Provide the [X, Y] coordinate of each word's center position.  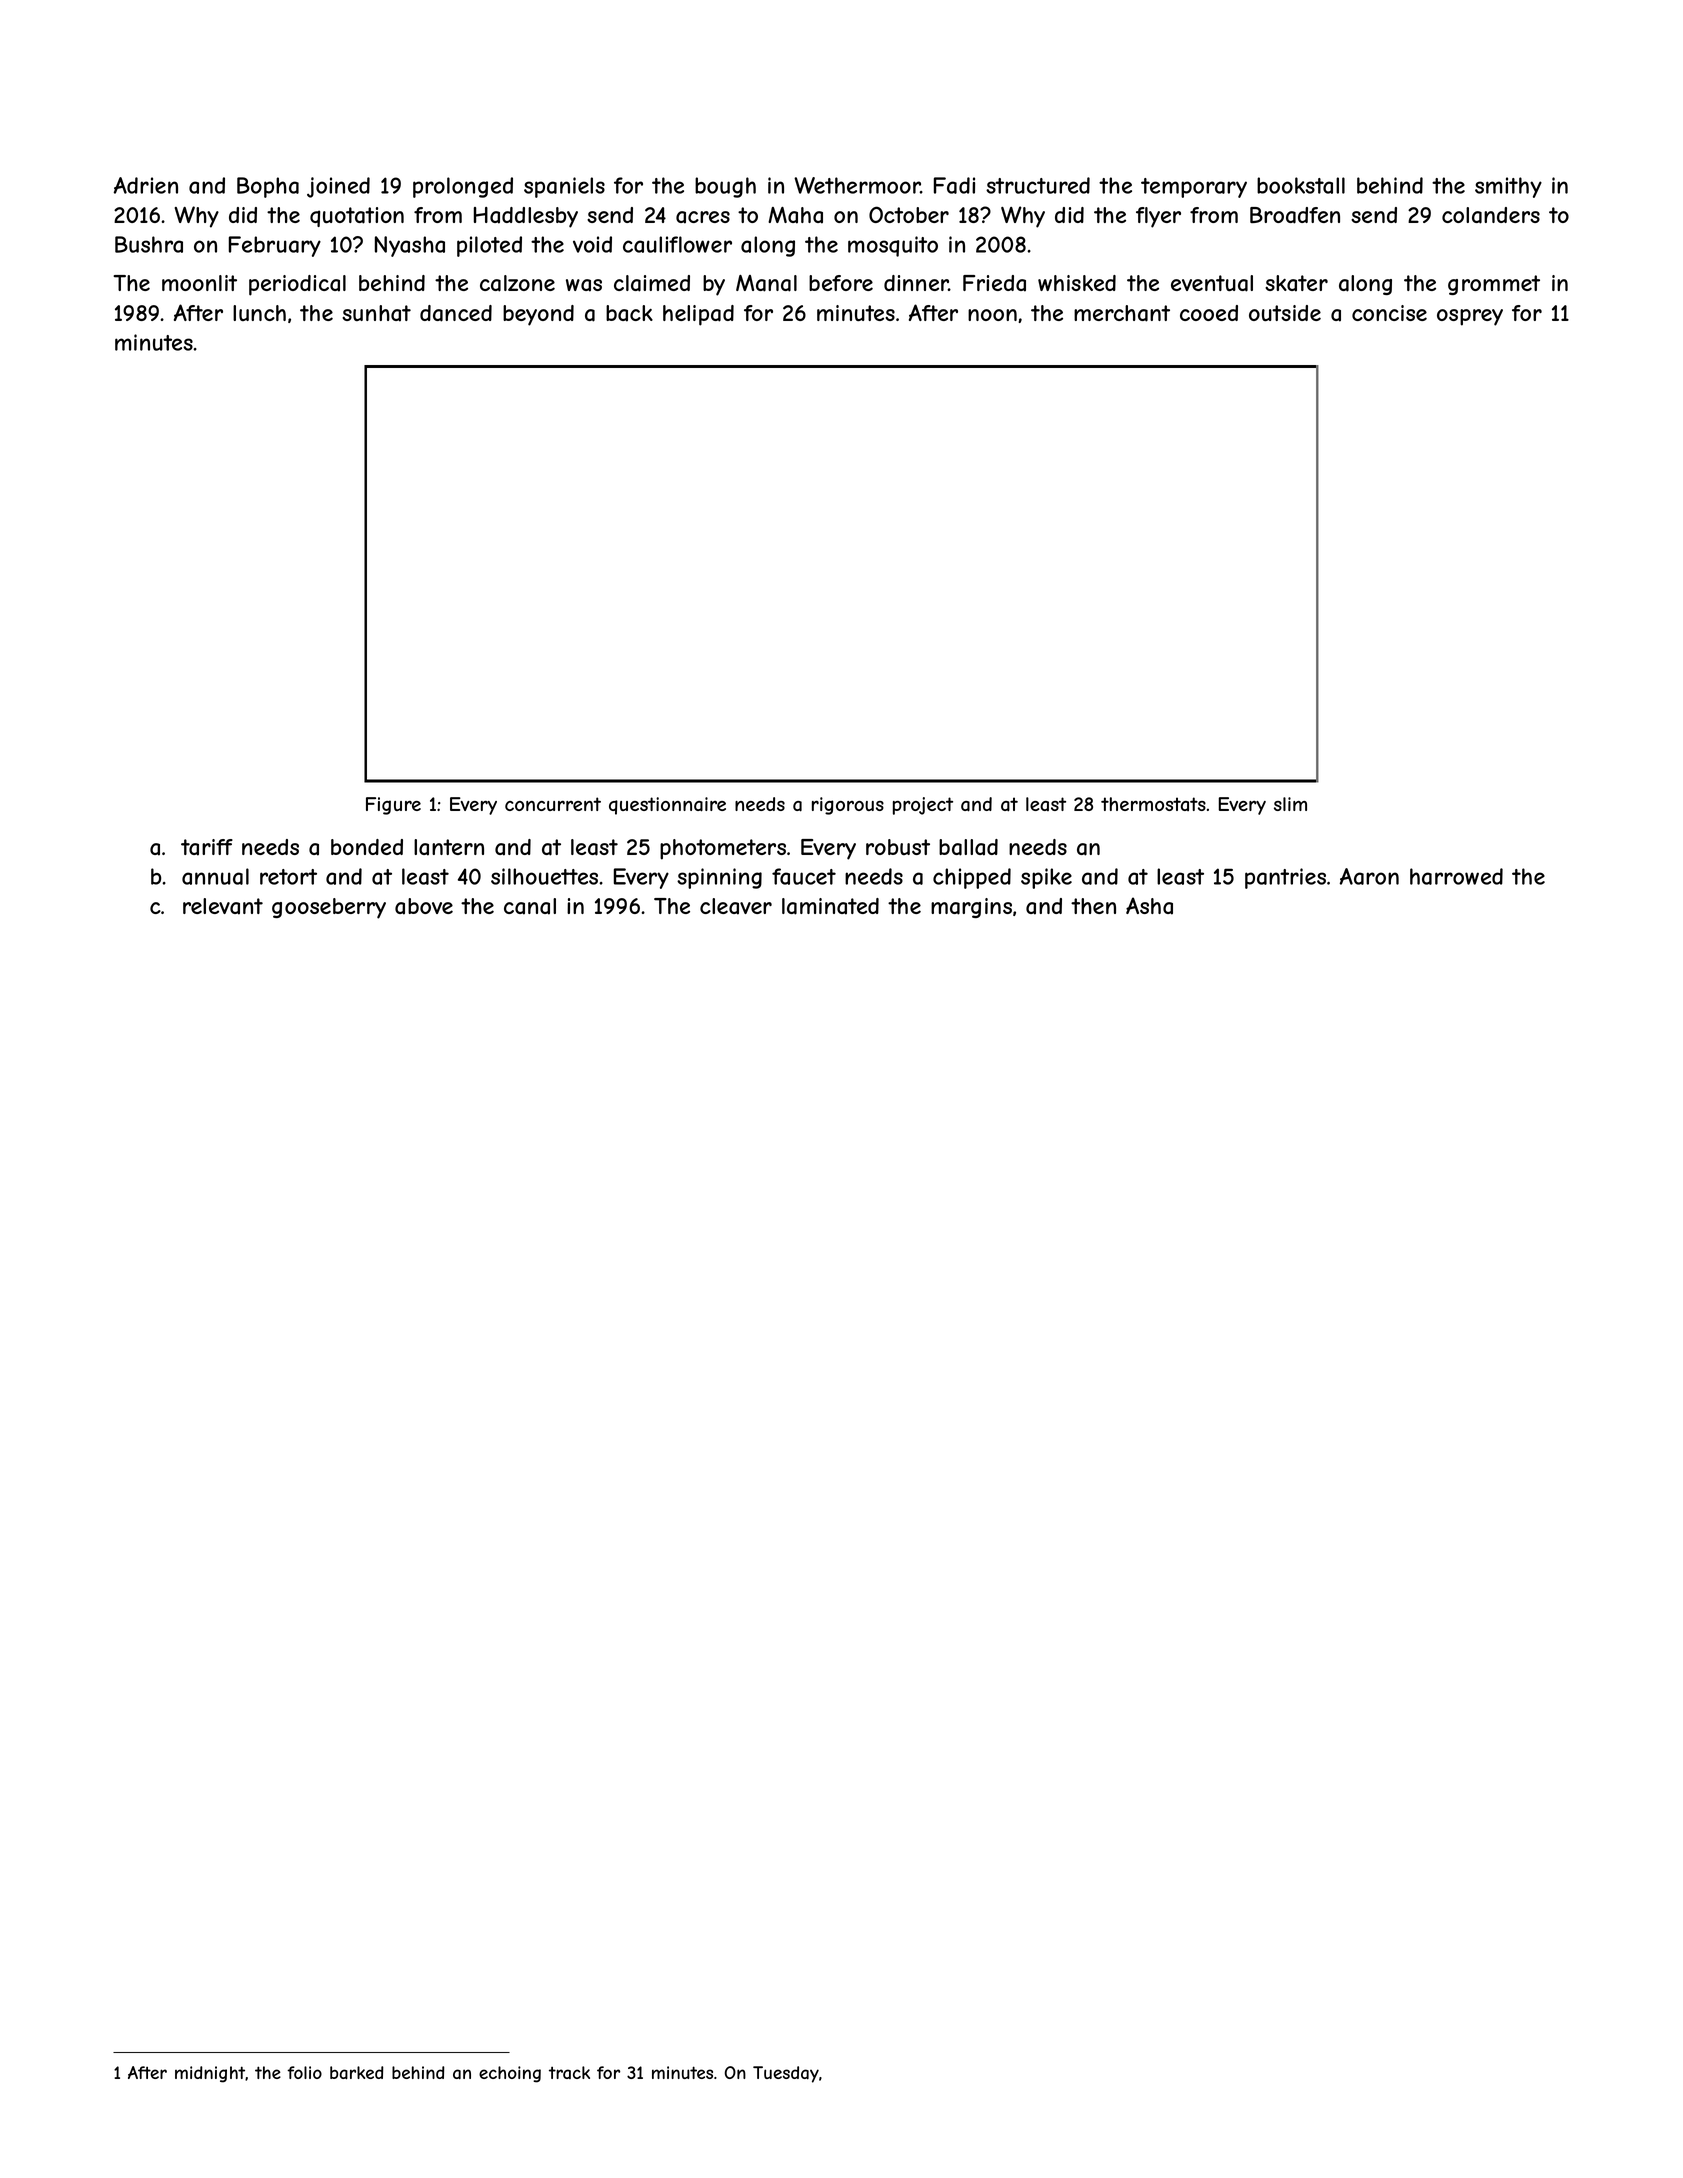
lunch [259, 313]
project [923, 806]
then [1093, 906]
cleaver [736, 906]
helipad [698, 315]
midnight [210, 2074]
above [424, 906]
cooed [1209, 313]
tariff [207, 847]
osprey [1470, 317]
